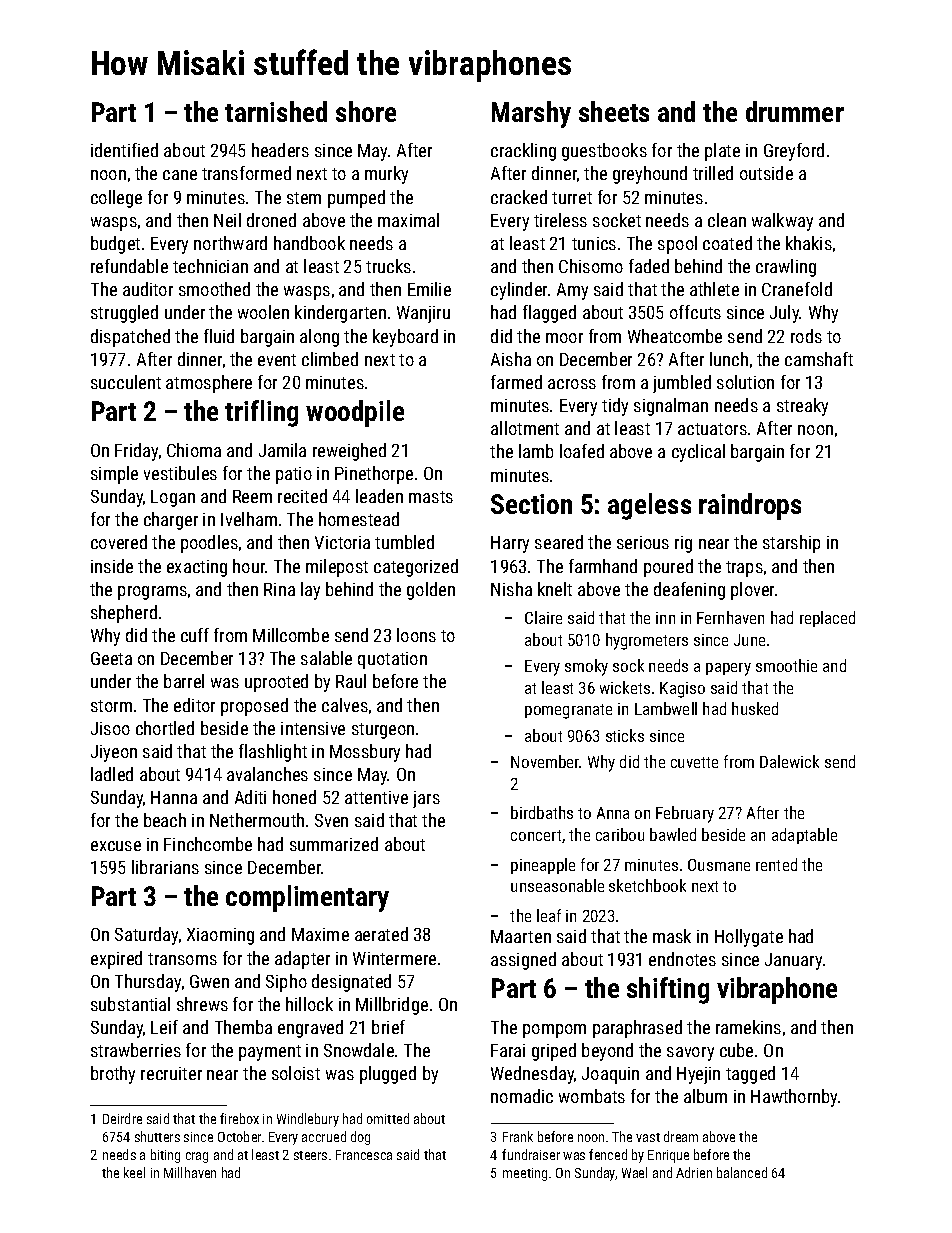 This image has height=1233, width=952. What do you see at coordinates (394, 958) in the image?
I see `Wintermere` at bounding box center [394, 958].
